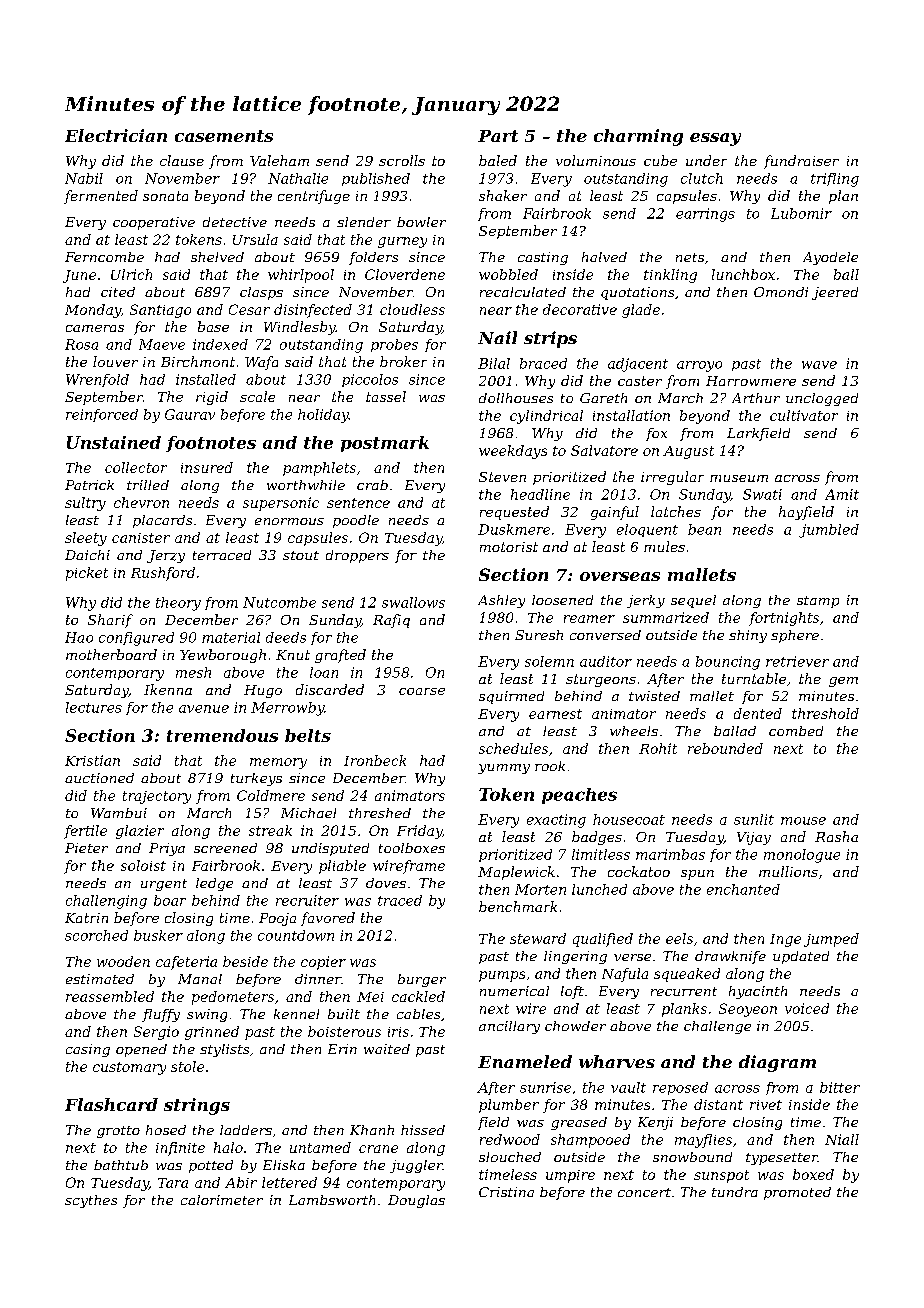 This page has width=924, height=1308. Describe the element at coordinates (795, 636) in the page. I see `sphere` at that location.
